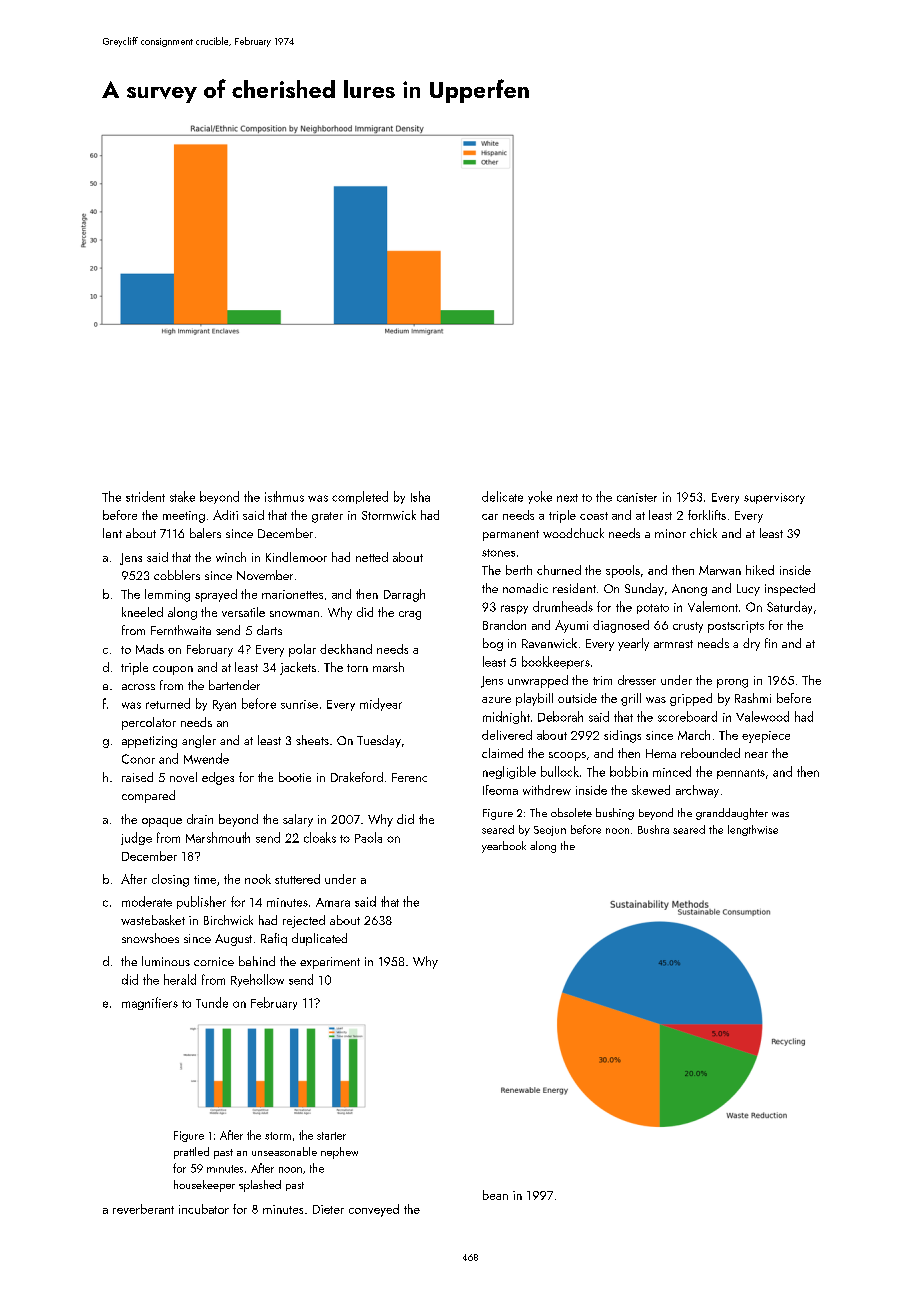  What do you see at coordinates (184, 517) in the document?
I see `meeting` at bounding box center [184, 517].
